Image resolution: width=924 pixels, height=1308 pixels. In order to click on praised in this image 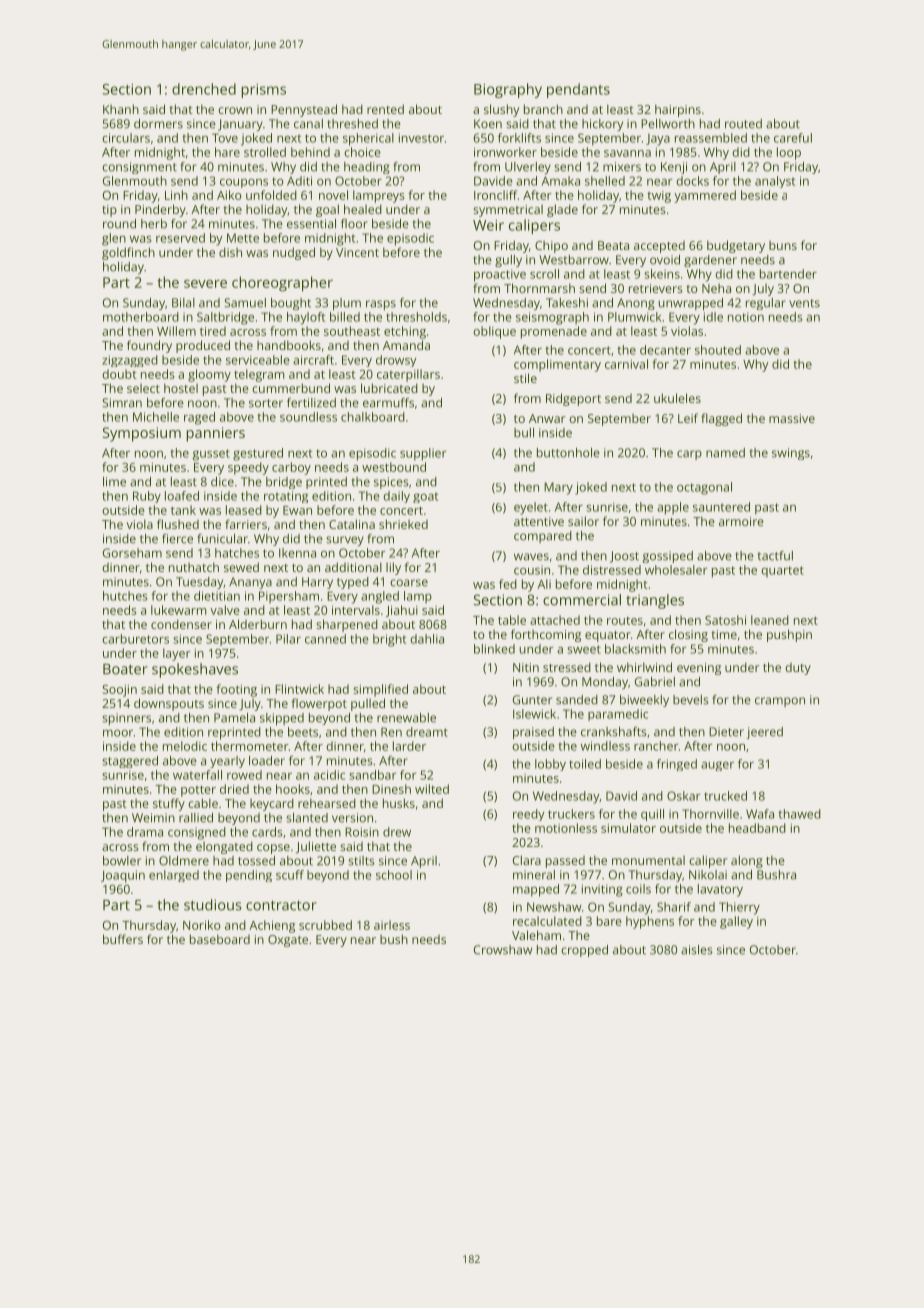, I will do `click(533, 733)`.
